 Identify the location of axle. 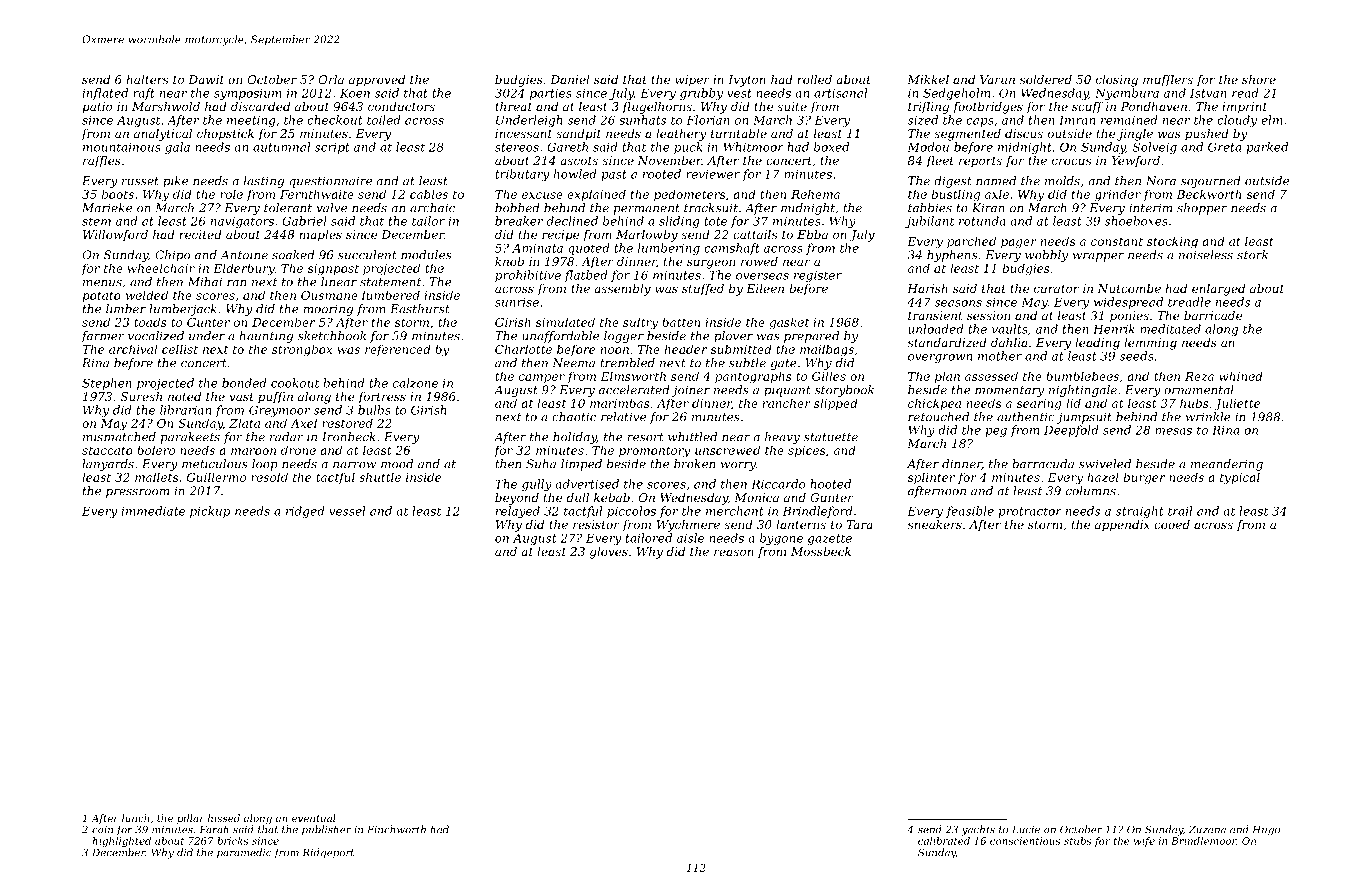
(997, 194).
